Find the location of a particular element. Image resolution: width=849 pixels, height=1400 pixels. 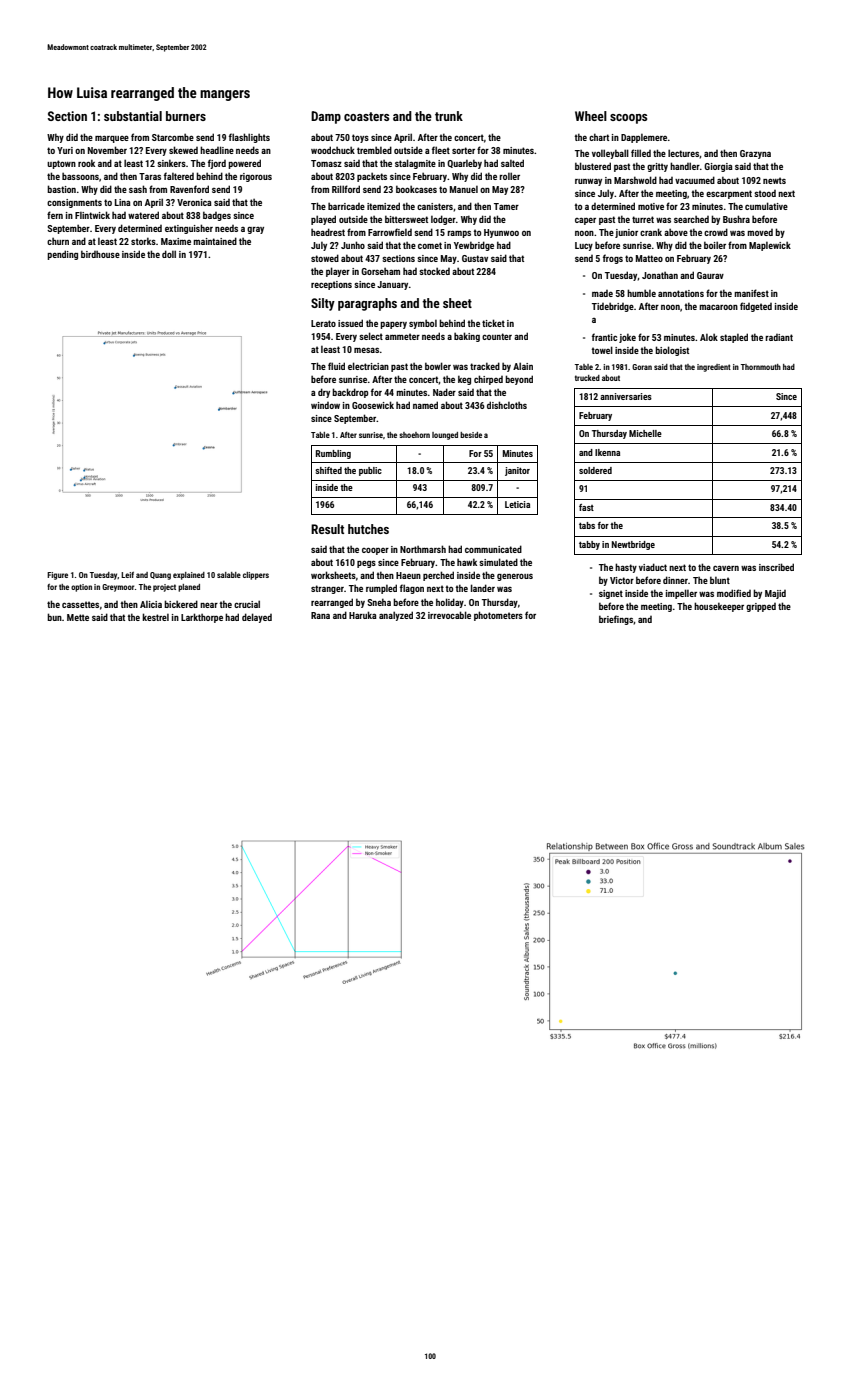

salable is located at coordinates (229, 575).
